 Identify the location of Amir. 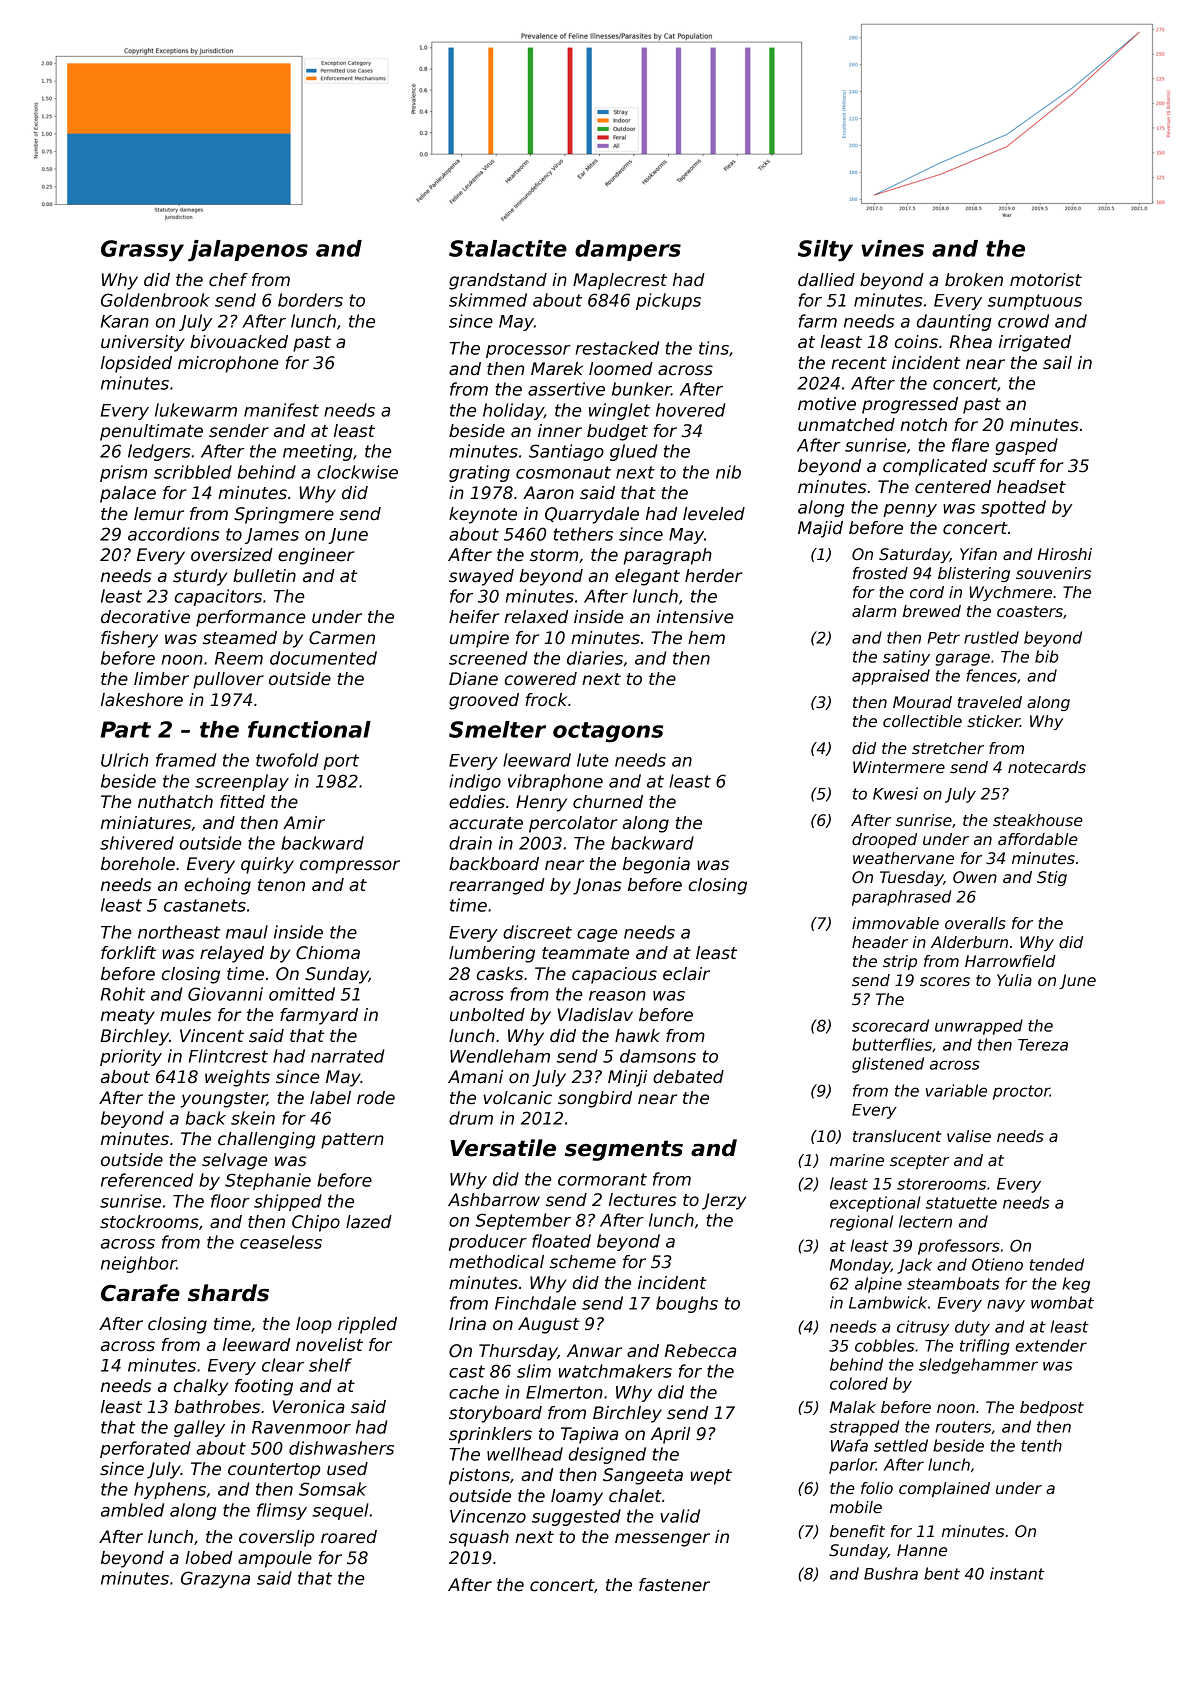
(304, 822).
